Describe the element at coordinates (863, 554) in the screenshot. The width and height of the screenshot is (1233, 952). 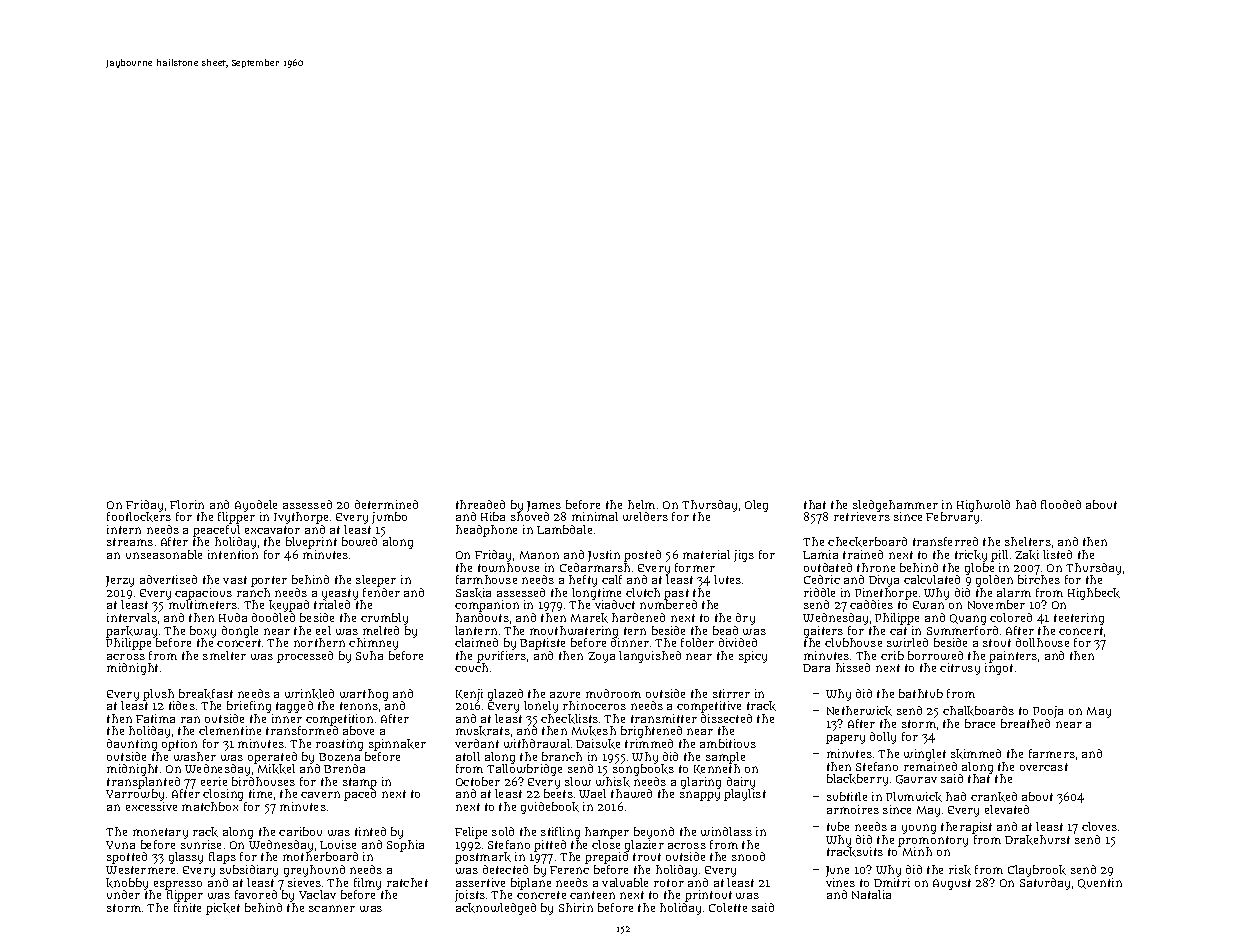
I see `trained` at that location.
